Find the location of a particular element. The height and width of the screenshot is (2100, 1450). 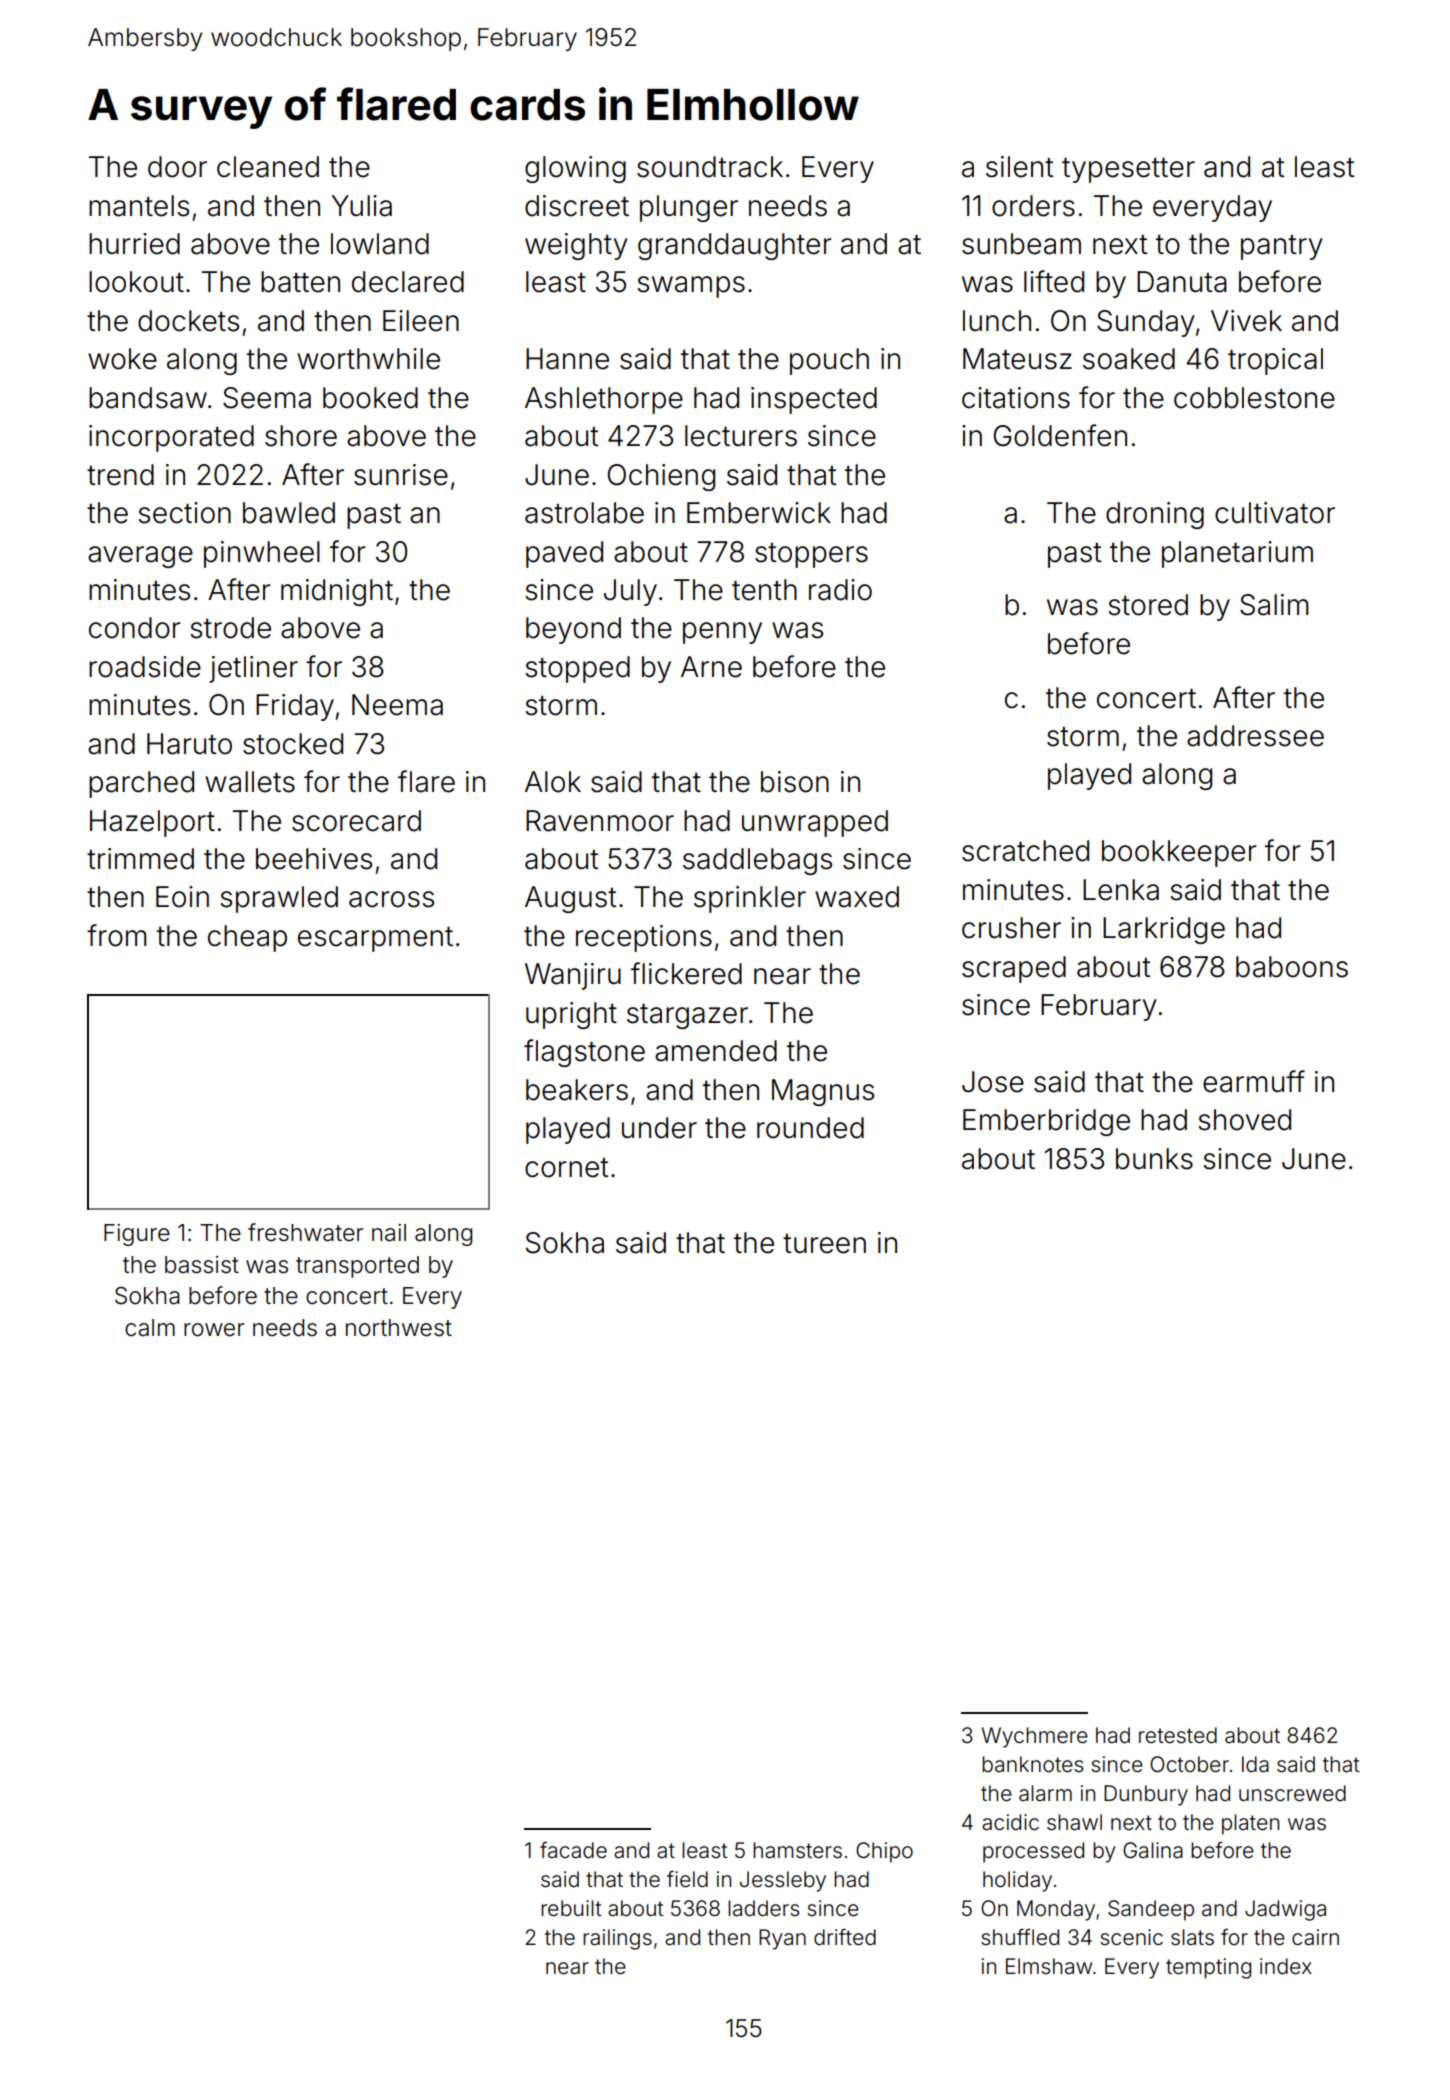

Jose is located at coordinates (993, 1082).
